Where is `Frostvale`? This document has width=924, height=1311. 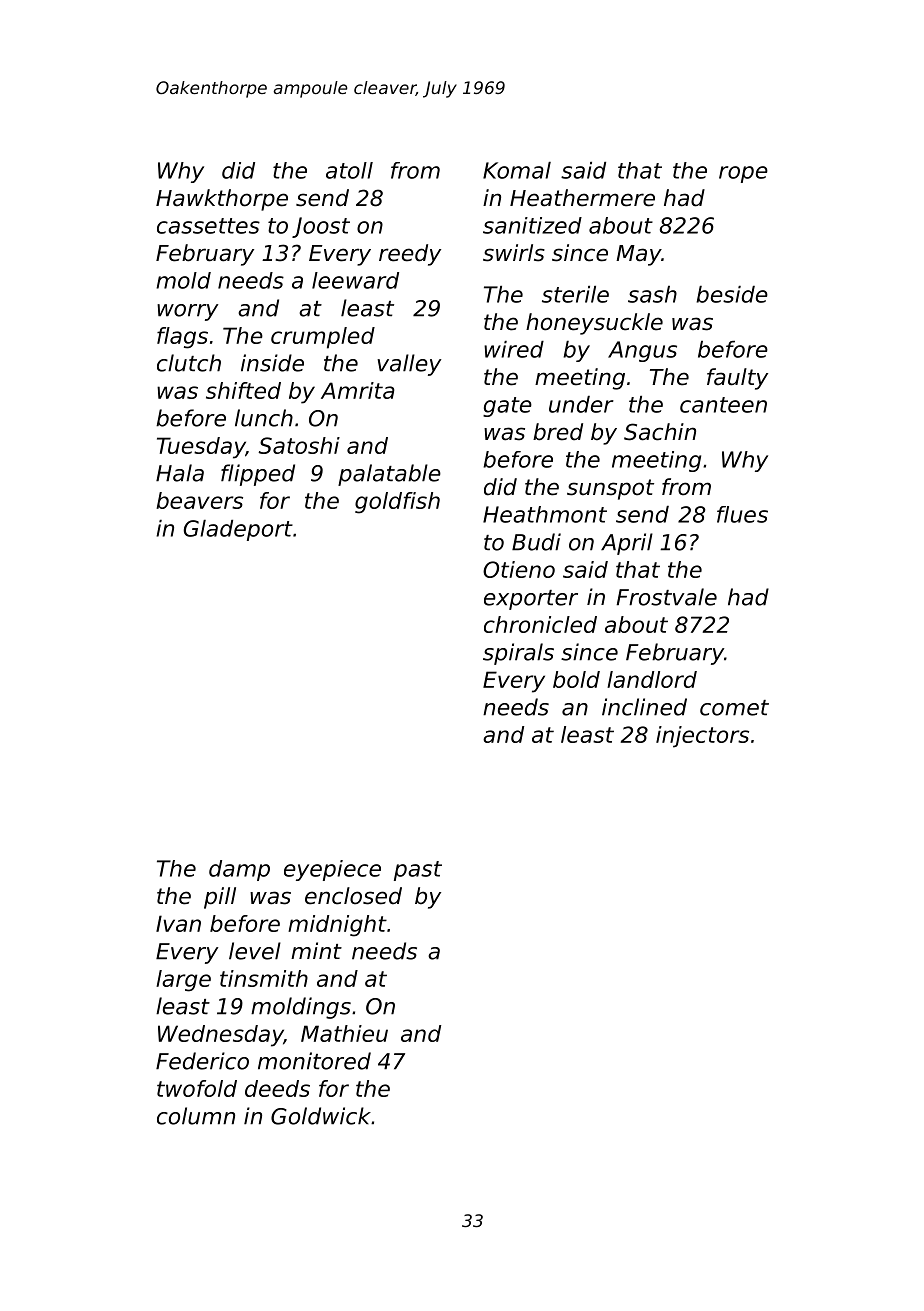 Frostvale is located at coordinates (666, 597).
